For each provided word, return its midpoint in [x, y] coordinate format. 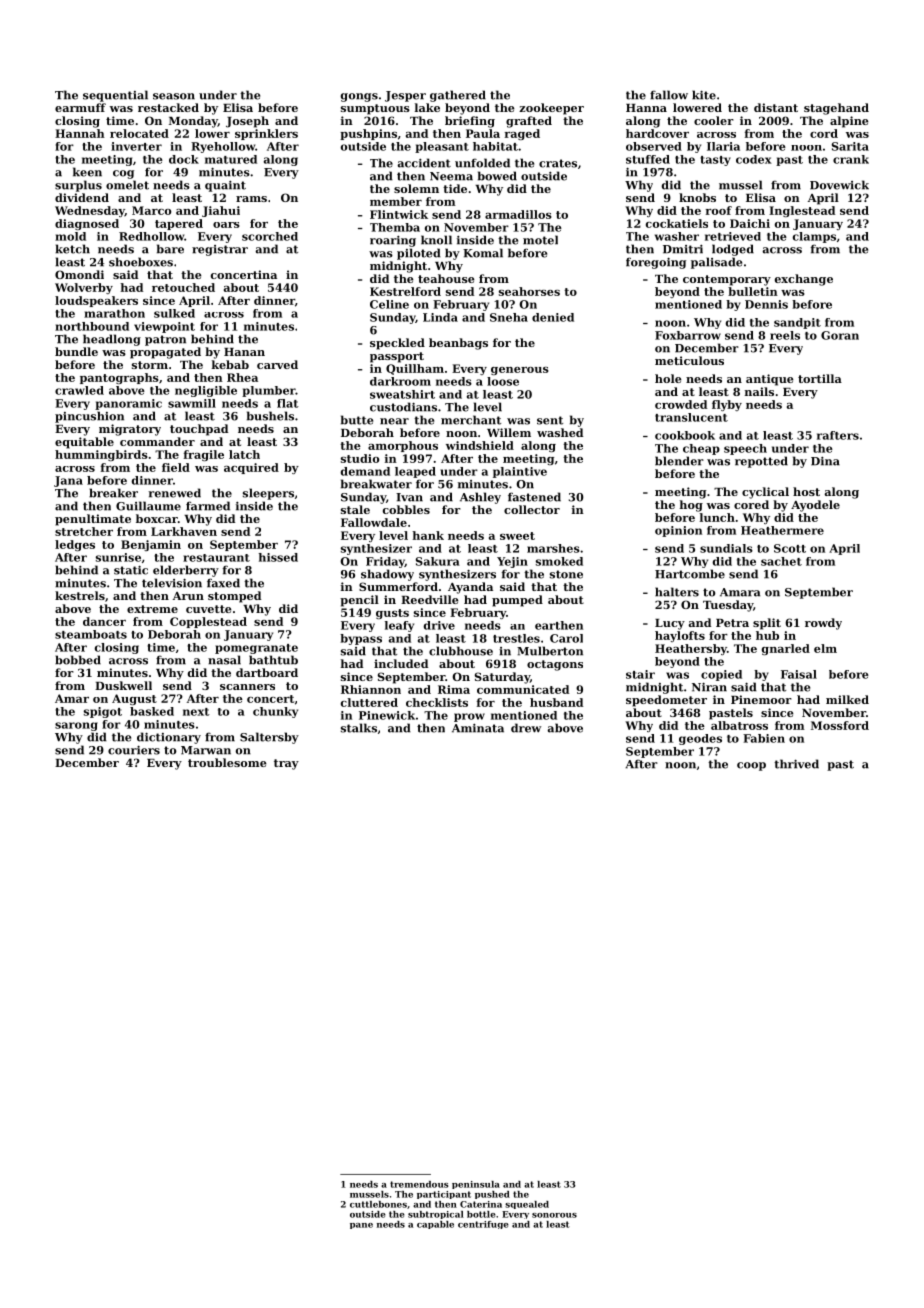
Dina [825, 461]
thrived [796, 764]
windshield [480, 445]
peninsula [476, 1185]
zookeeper [551, 109]
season [174, 96]
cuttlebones [378, 1204]
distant [776, 107]
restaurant [216, 558]
